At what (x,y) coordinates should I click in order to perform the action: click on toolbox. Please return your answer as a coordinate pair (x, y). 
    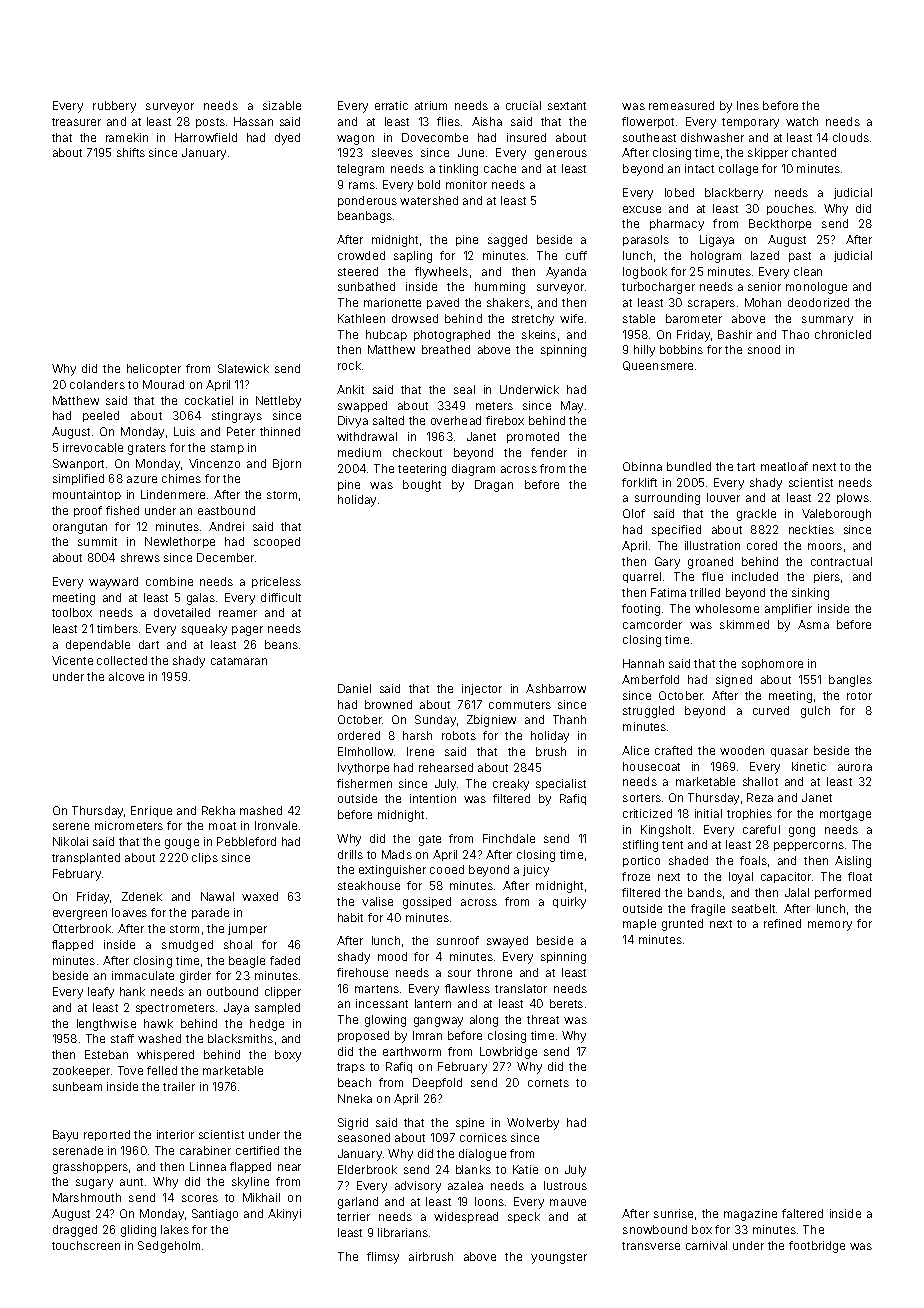
    Looking at the image, I should click on (72, 612).
